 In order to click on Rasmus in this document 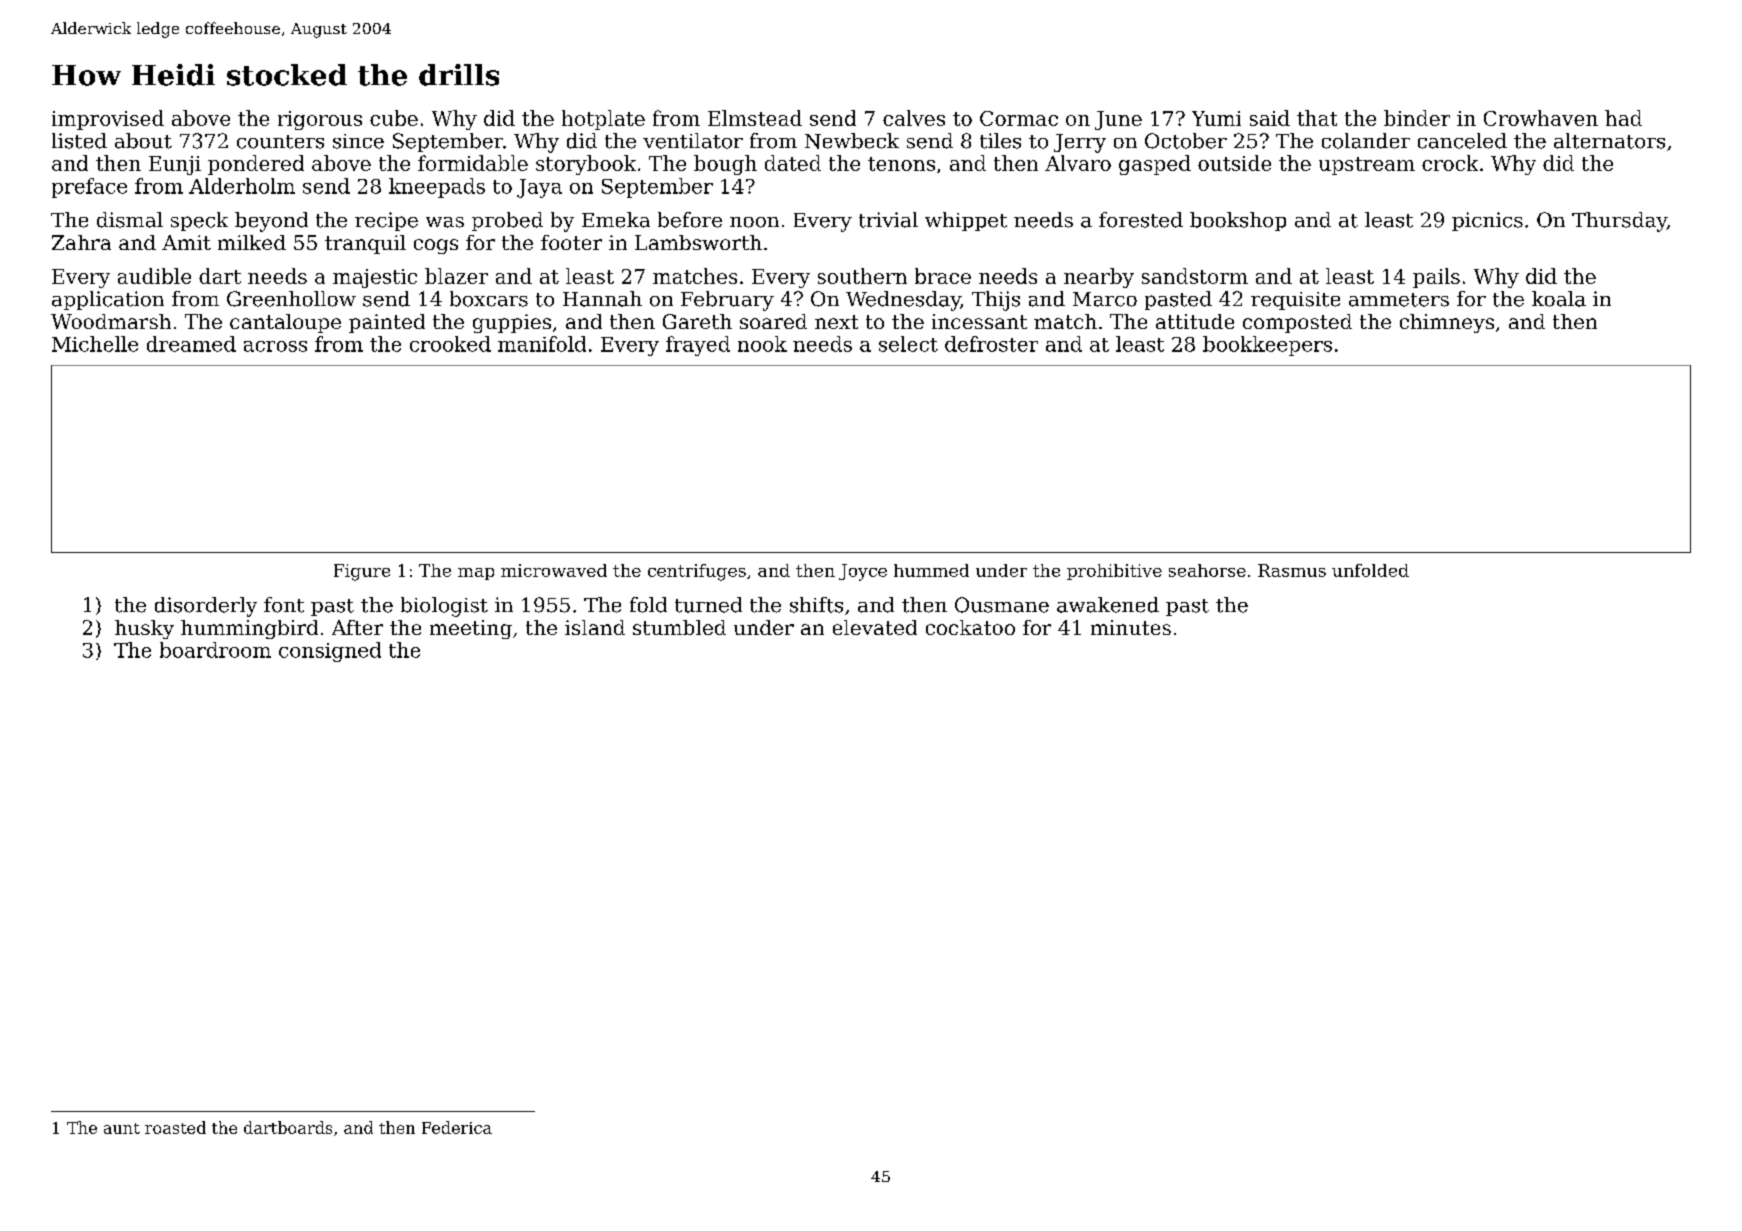, I will do `click(1292, 570)`.
